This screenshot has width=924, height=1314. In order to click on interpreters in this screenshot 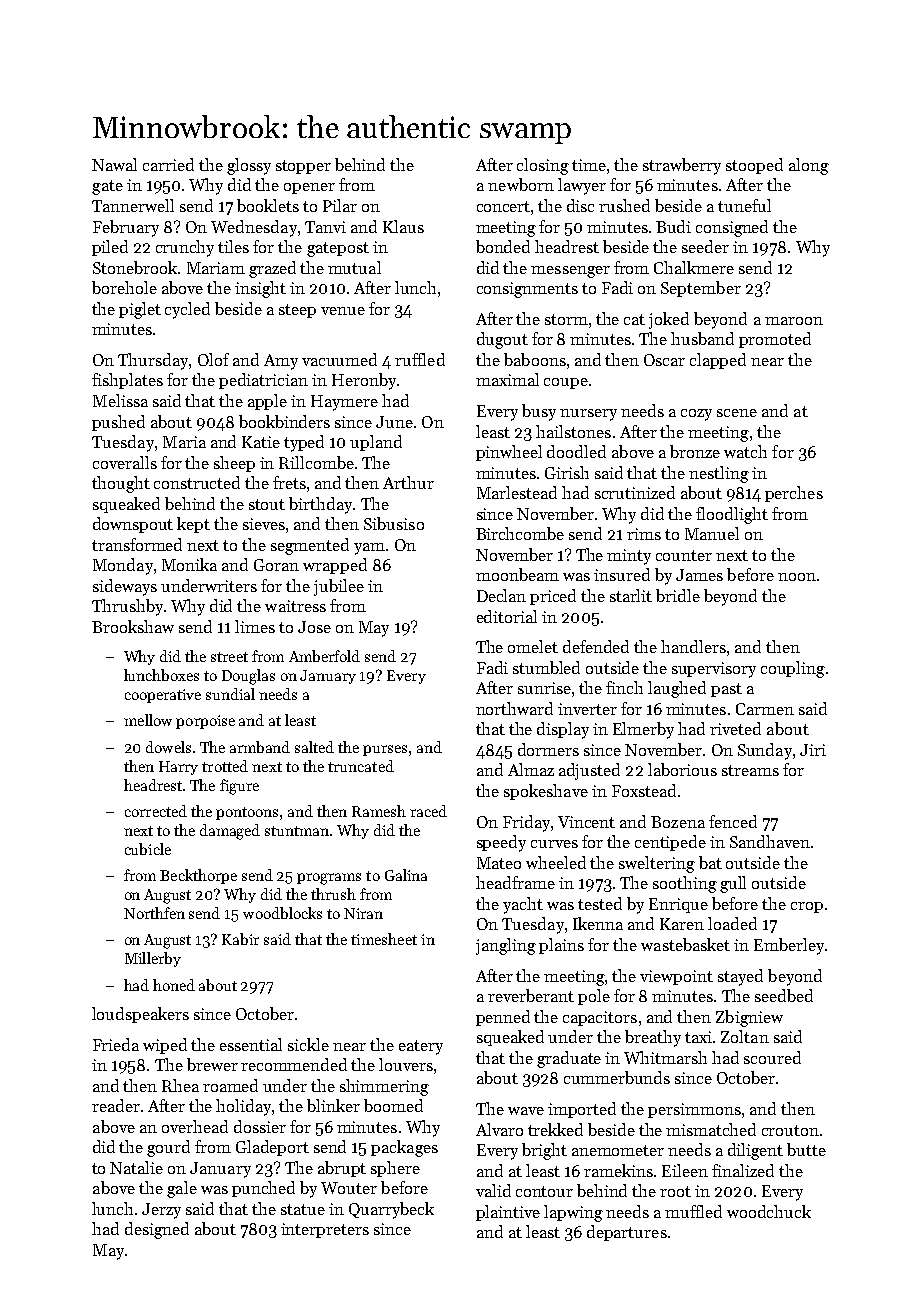, I will do `click(325, 1230)`.
